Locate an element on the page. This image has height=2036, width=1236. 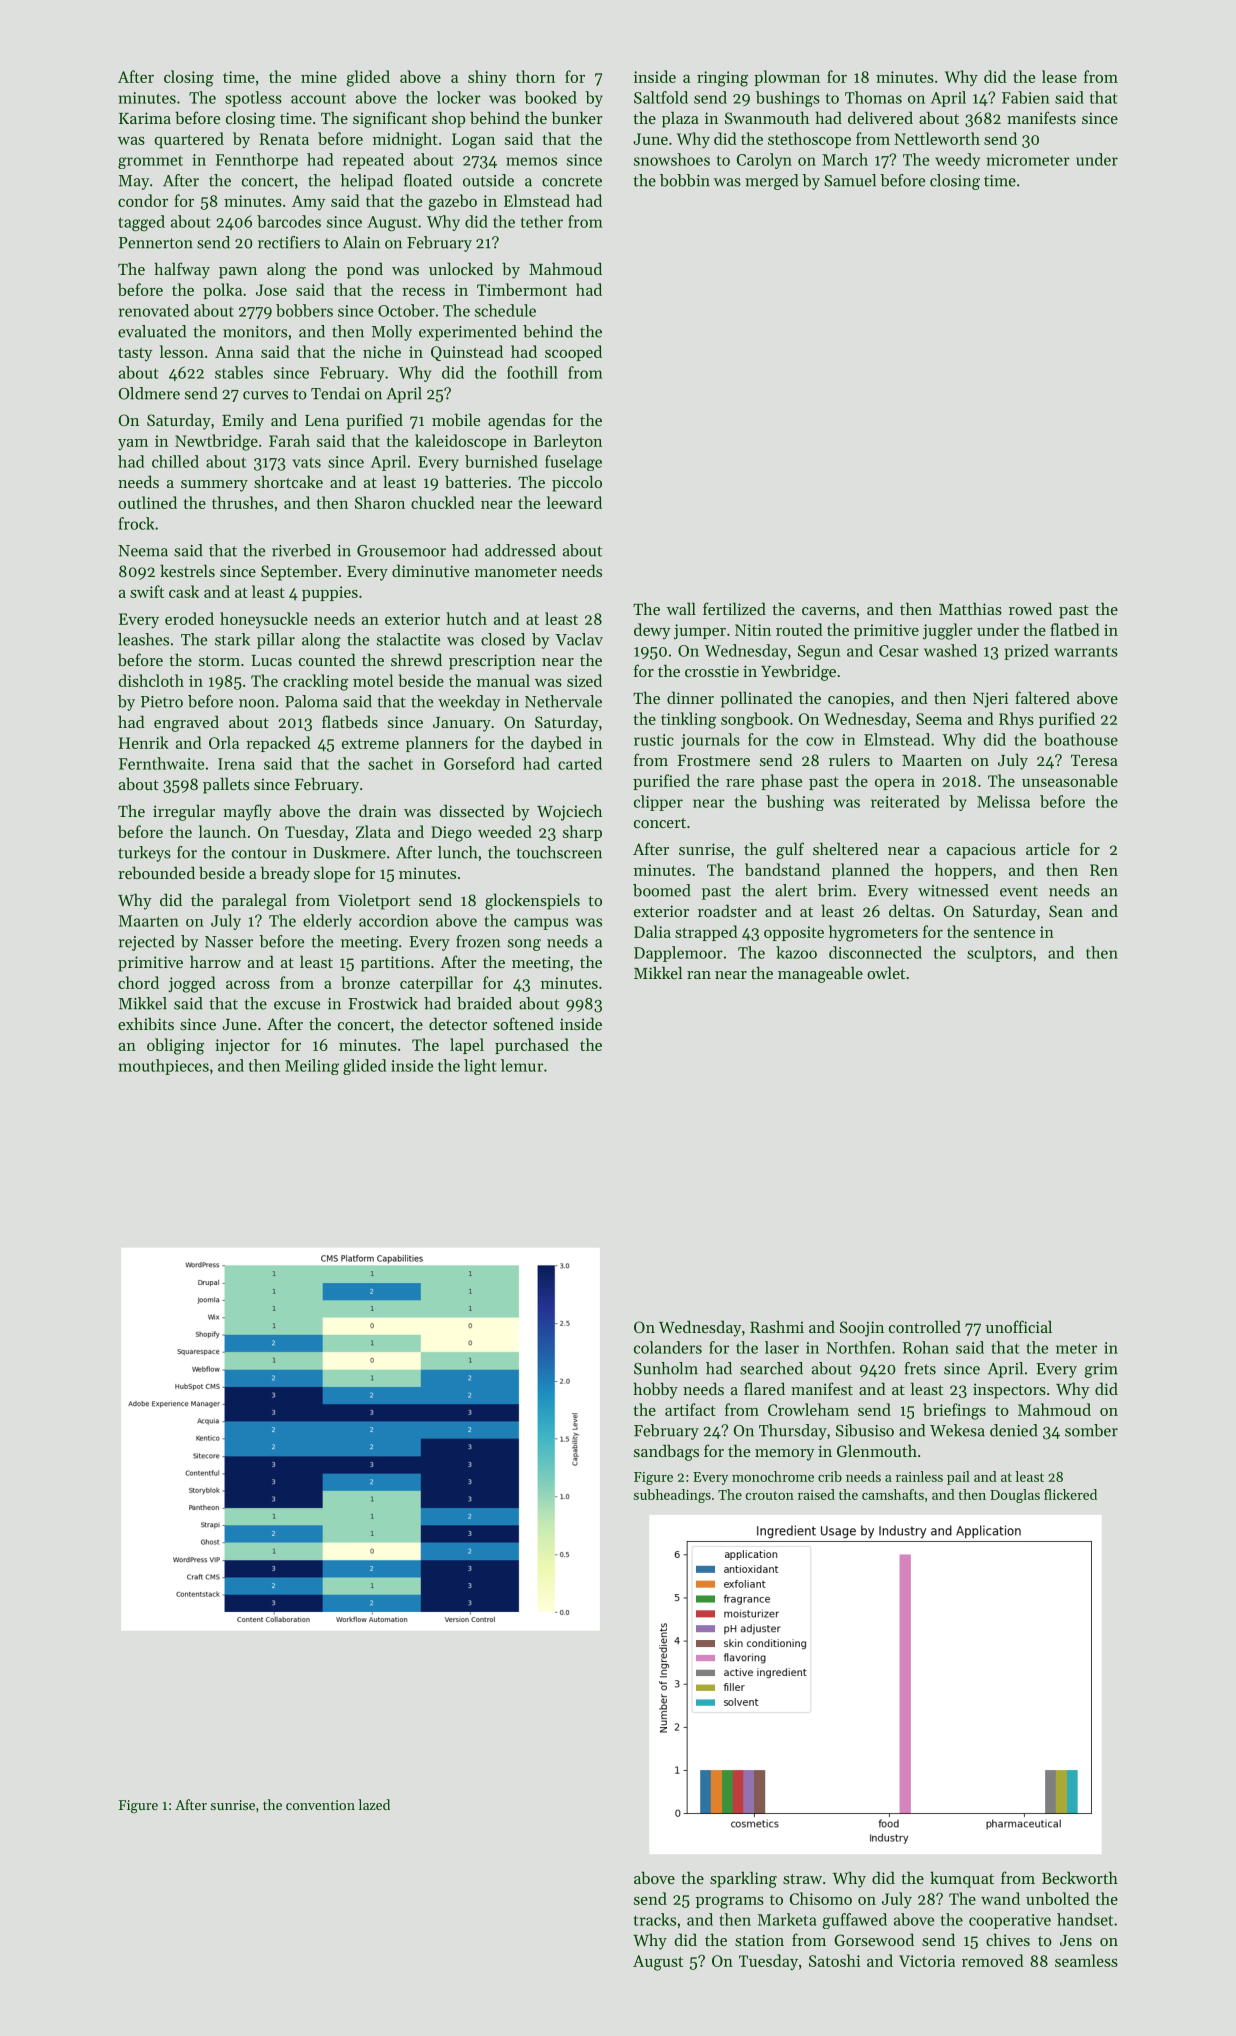
mine is located at coordinates (319, 77).
